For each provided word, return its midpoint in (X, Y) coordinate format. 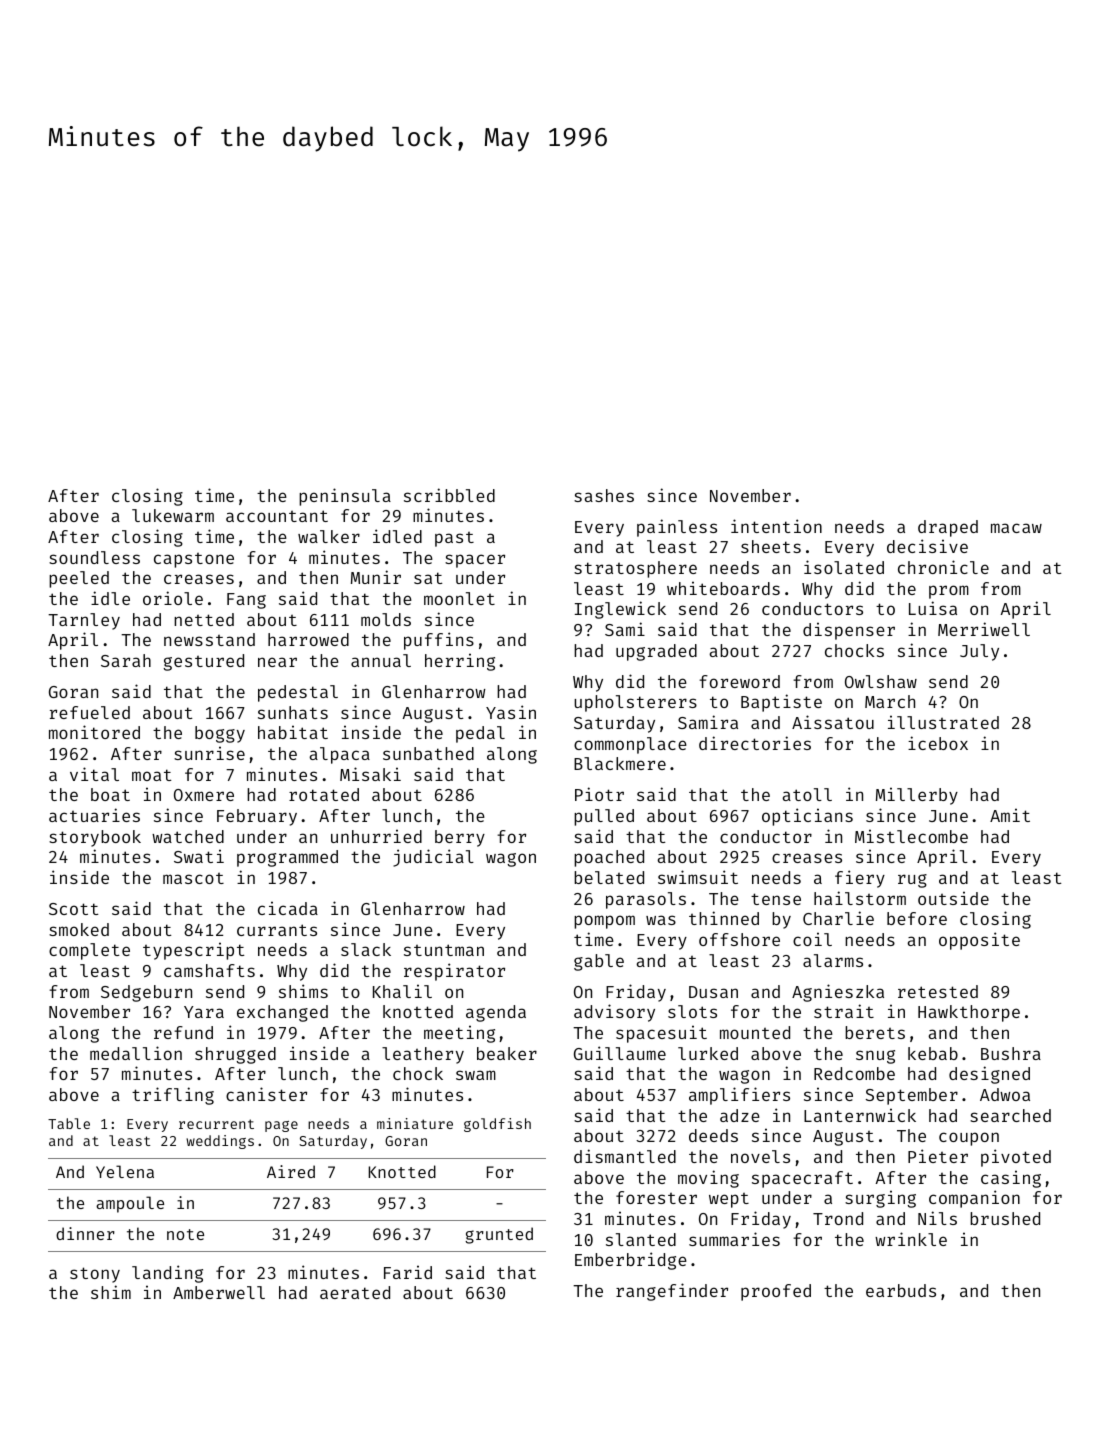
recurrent (216, 1124)
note (185, 1234)
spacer (475, 561)
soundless (94, 557)
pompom (604, 922)
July (979, 652)
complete (89, 951)
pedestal (298, 693)
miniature (415, 1123)
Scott (74, 909)
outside (953, 898)
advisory (614, 1013)
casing (1011, 1179)
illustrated (943, 722)
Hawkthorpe (969, 1013)
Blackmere (620, 763)
